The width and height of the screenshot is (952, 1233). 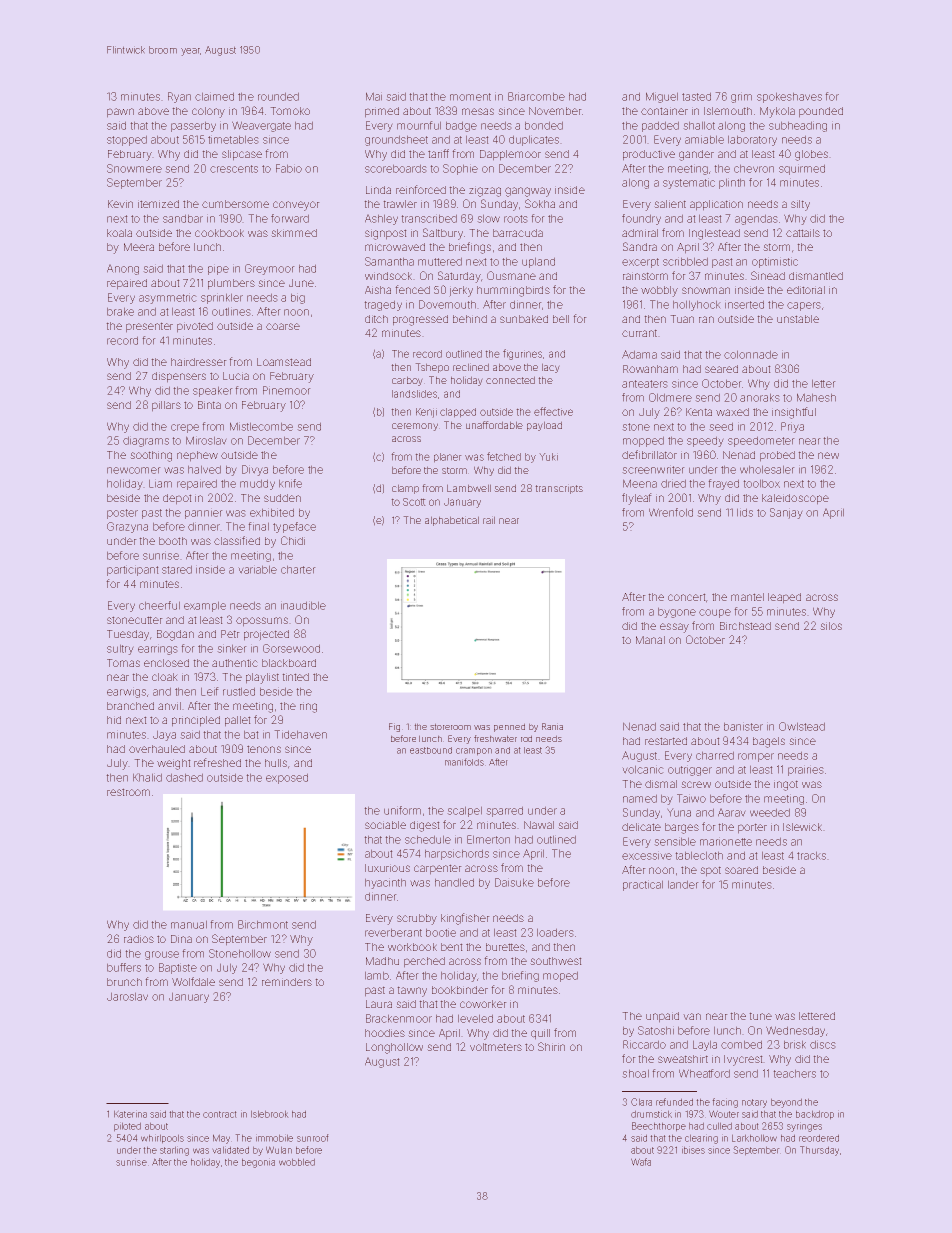 I want to click on globes, so click(x=811, y=155).
